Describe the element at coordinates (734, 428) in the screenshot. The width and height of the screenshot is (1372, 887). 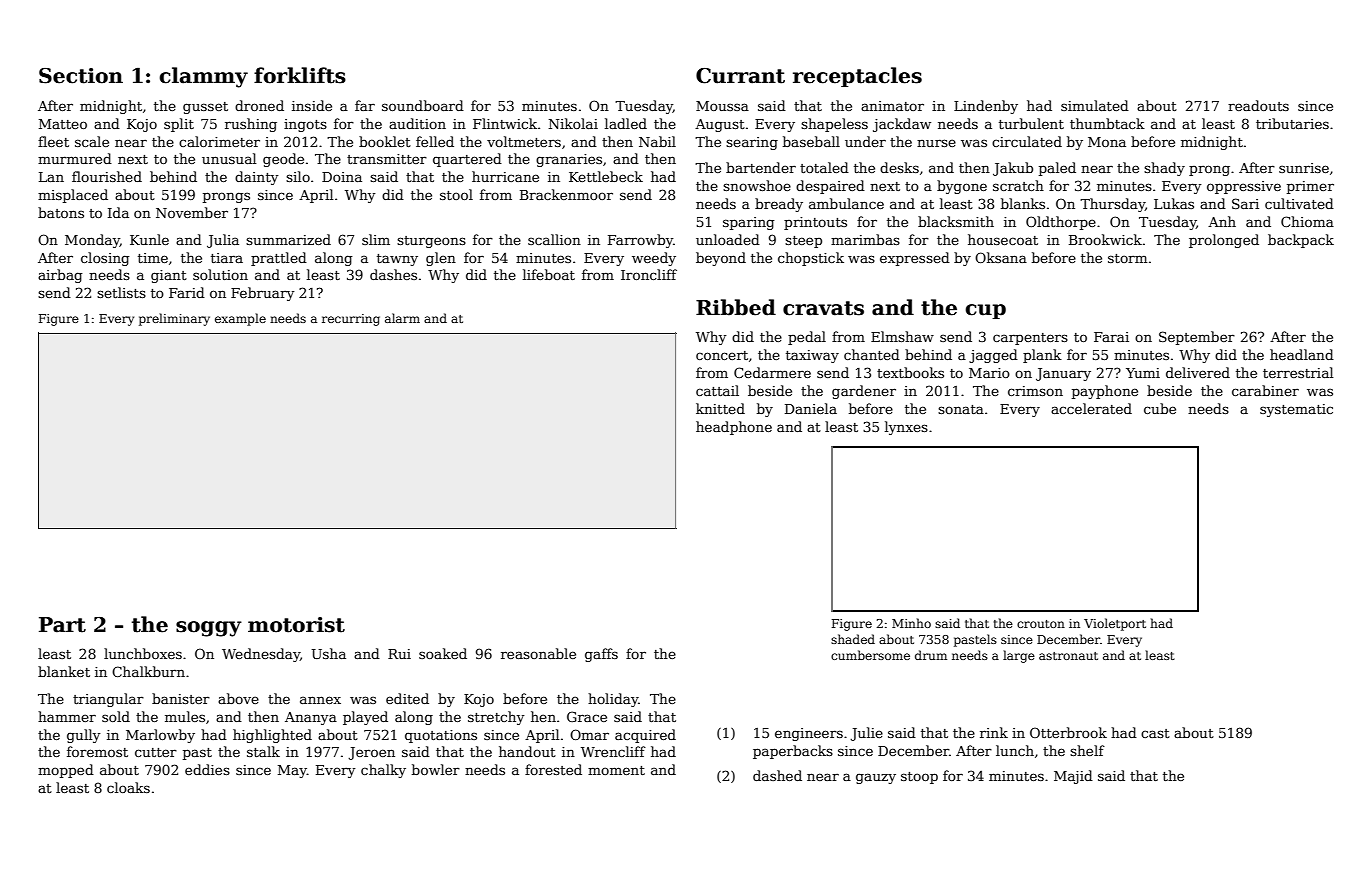
I see `headphone` at that location.
